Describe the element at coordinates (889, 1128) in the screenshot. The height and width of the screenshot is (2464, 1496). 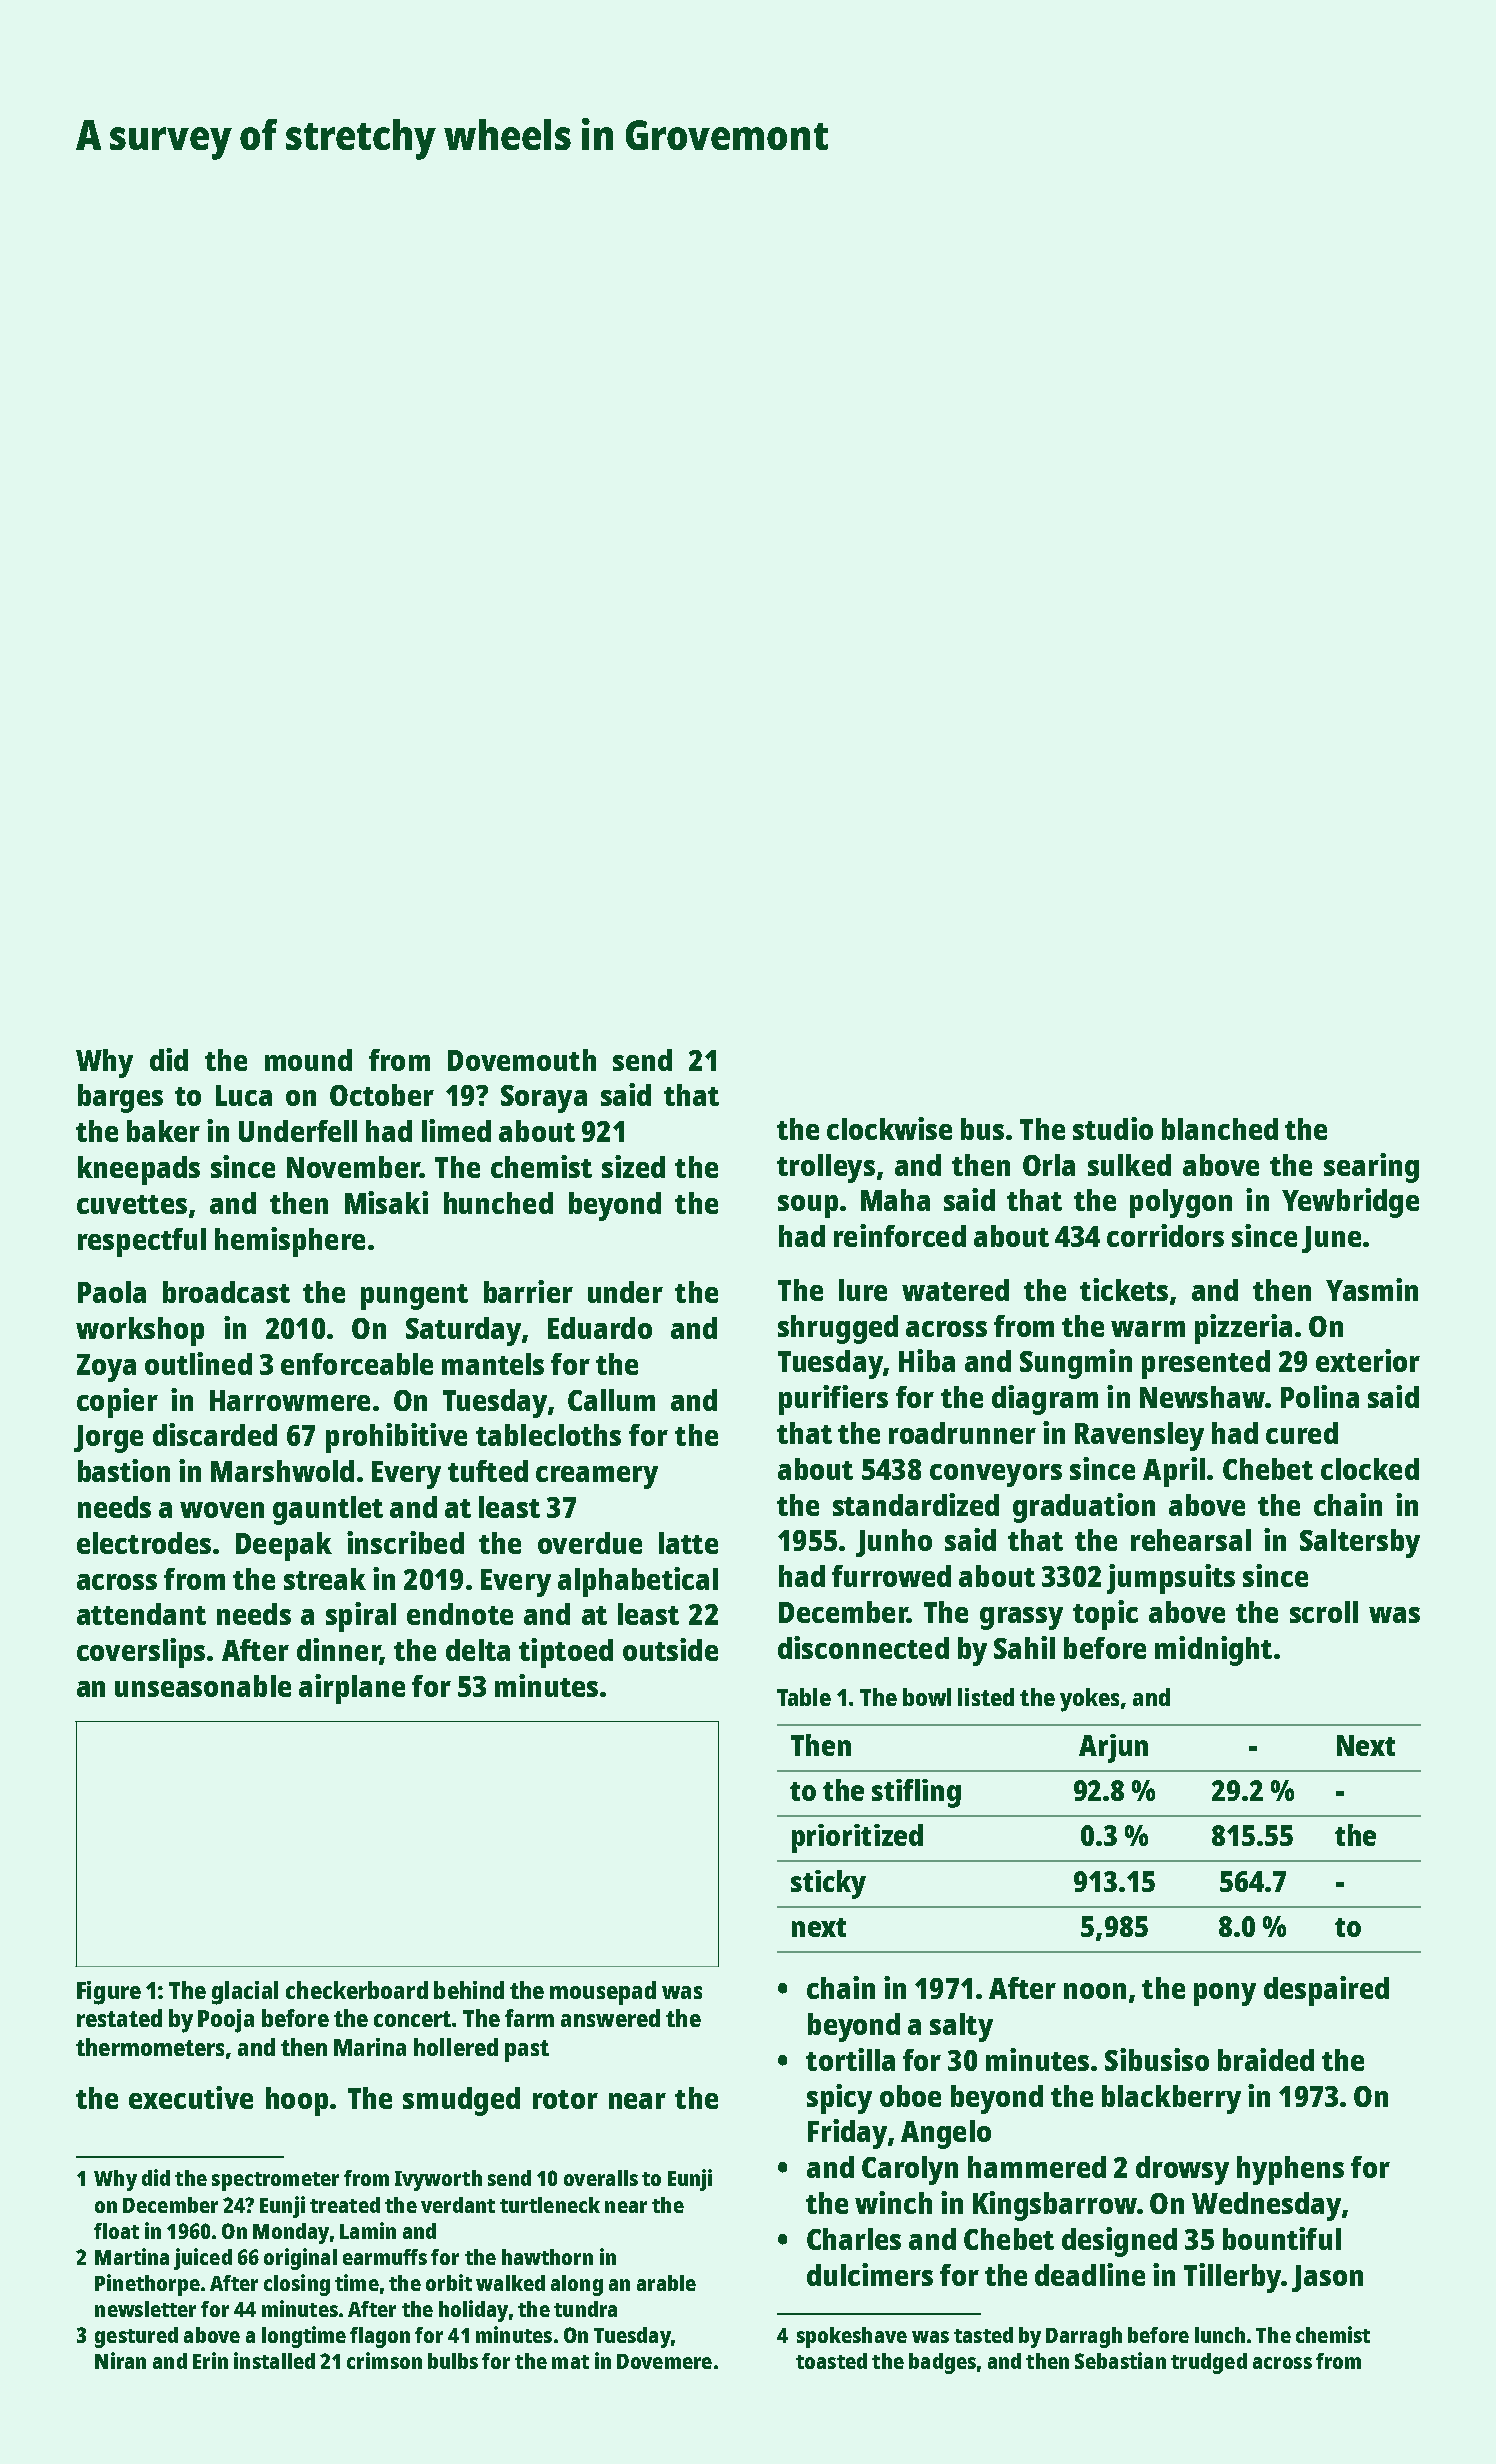
I see `clockwise` at that location.
